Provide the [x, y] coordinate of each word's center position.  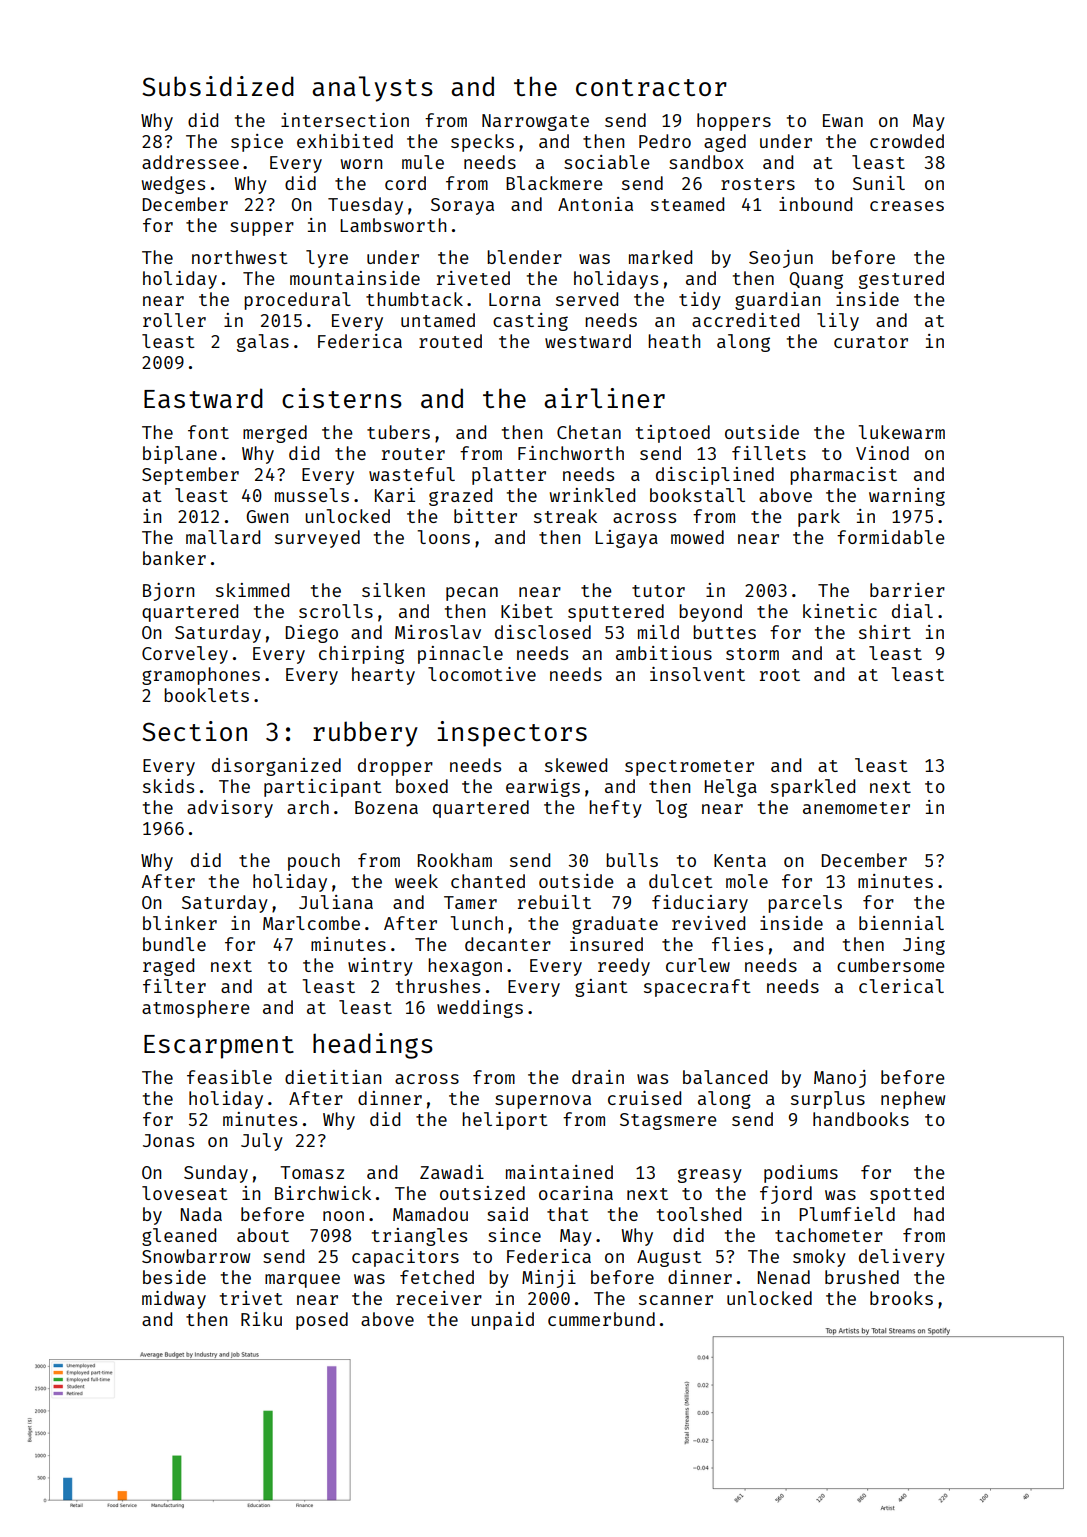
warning [907, 497]
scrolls [336, 611]
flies [737, 944]
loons [443, 537]
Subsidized [218, 86]
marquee [302, 1281]
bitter [485, 516]
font [208, 432]
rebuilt [554, 902]
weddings [480, 1009]
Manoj [840, 1079]
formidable [891, 537]
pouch [314, 862]
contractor [651, 87]
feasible [229, 1077]
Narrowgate [535, 122]
